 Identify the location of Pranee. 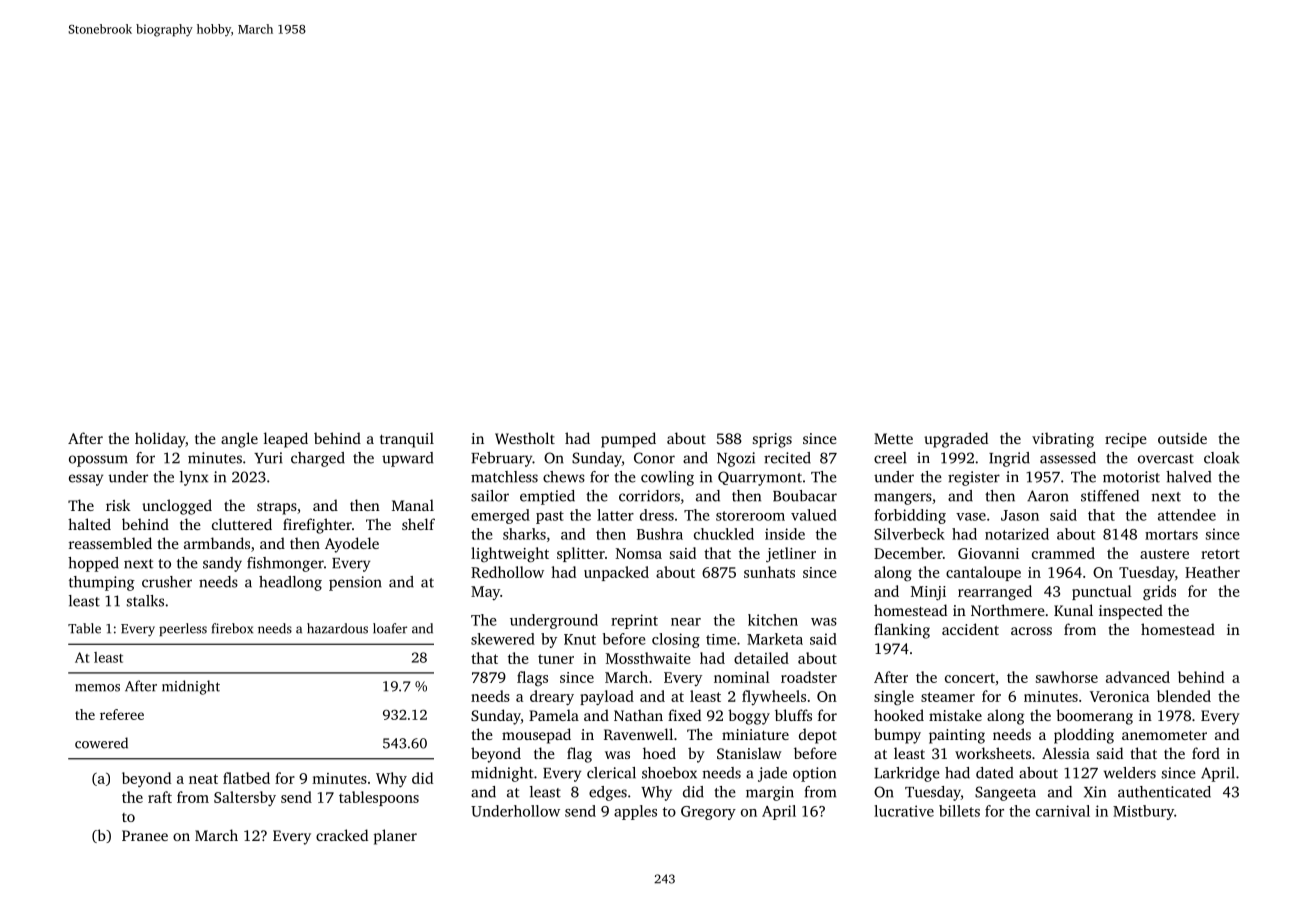
(145, 835).
